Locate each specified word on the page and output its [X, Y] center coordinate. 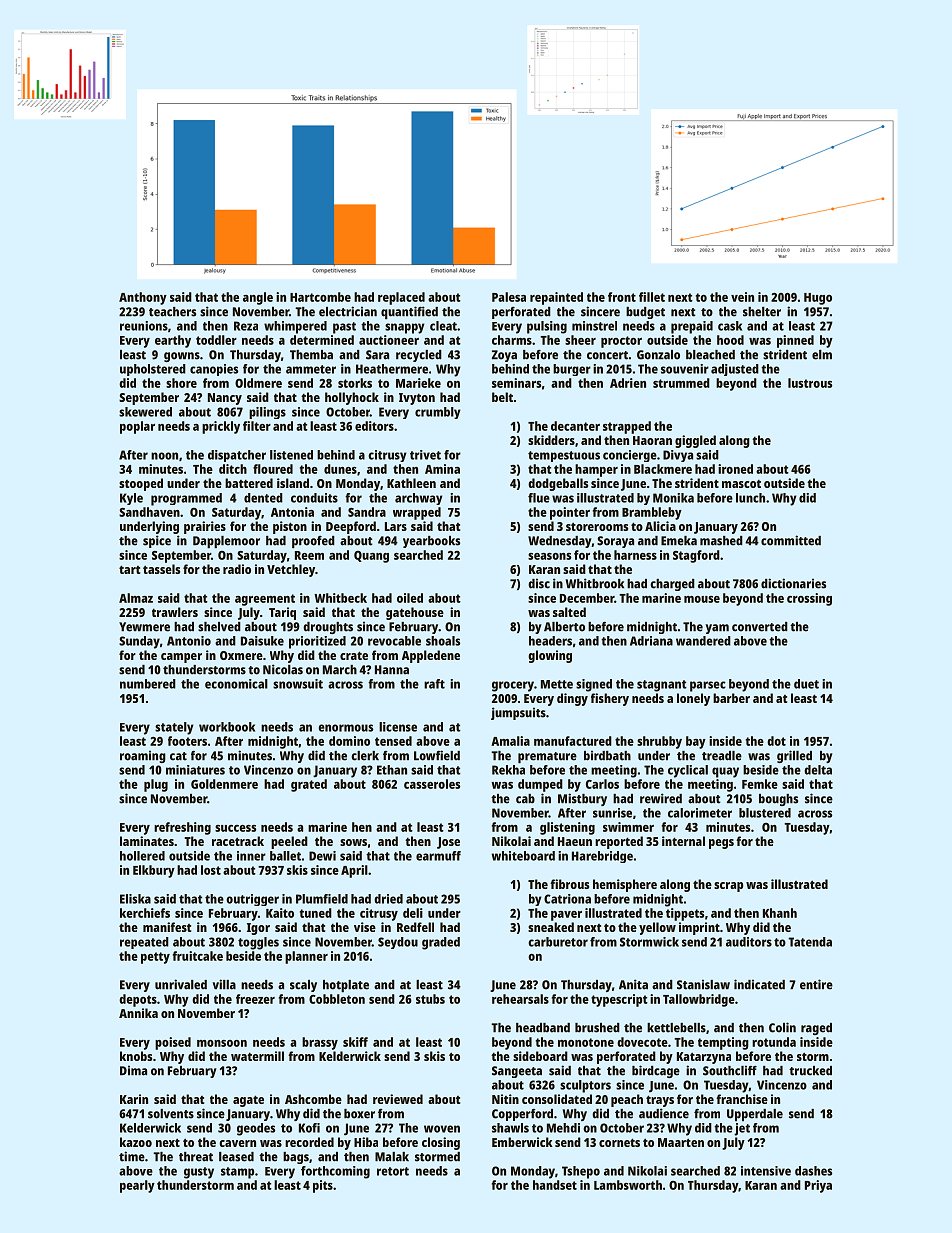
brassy [320, 1043]
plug [156, 785]
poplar [137, 427]
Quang [371, 557]
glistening [567, 828]
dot [776, 741]
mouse [702, 599]
